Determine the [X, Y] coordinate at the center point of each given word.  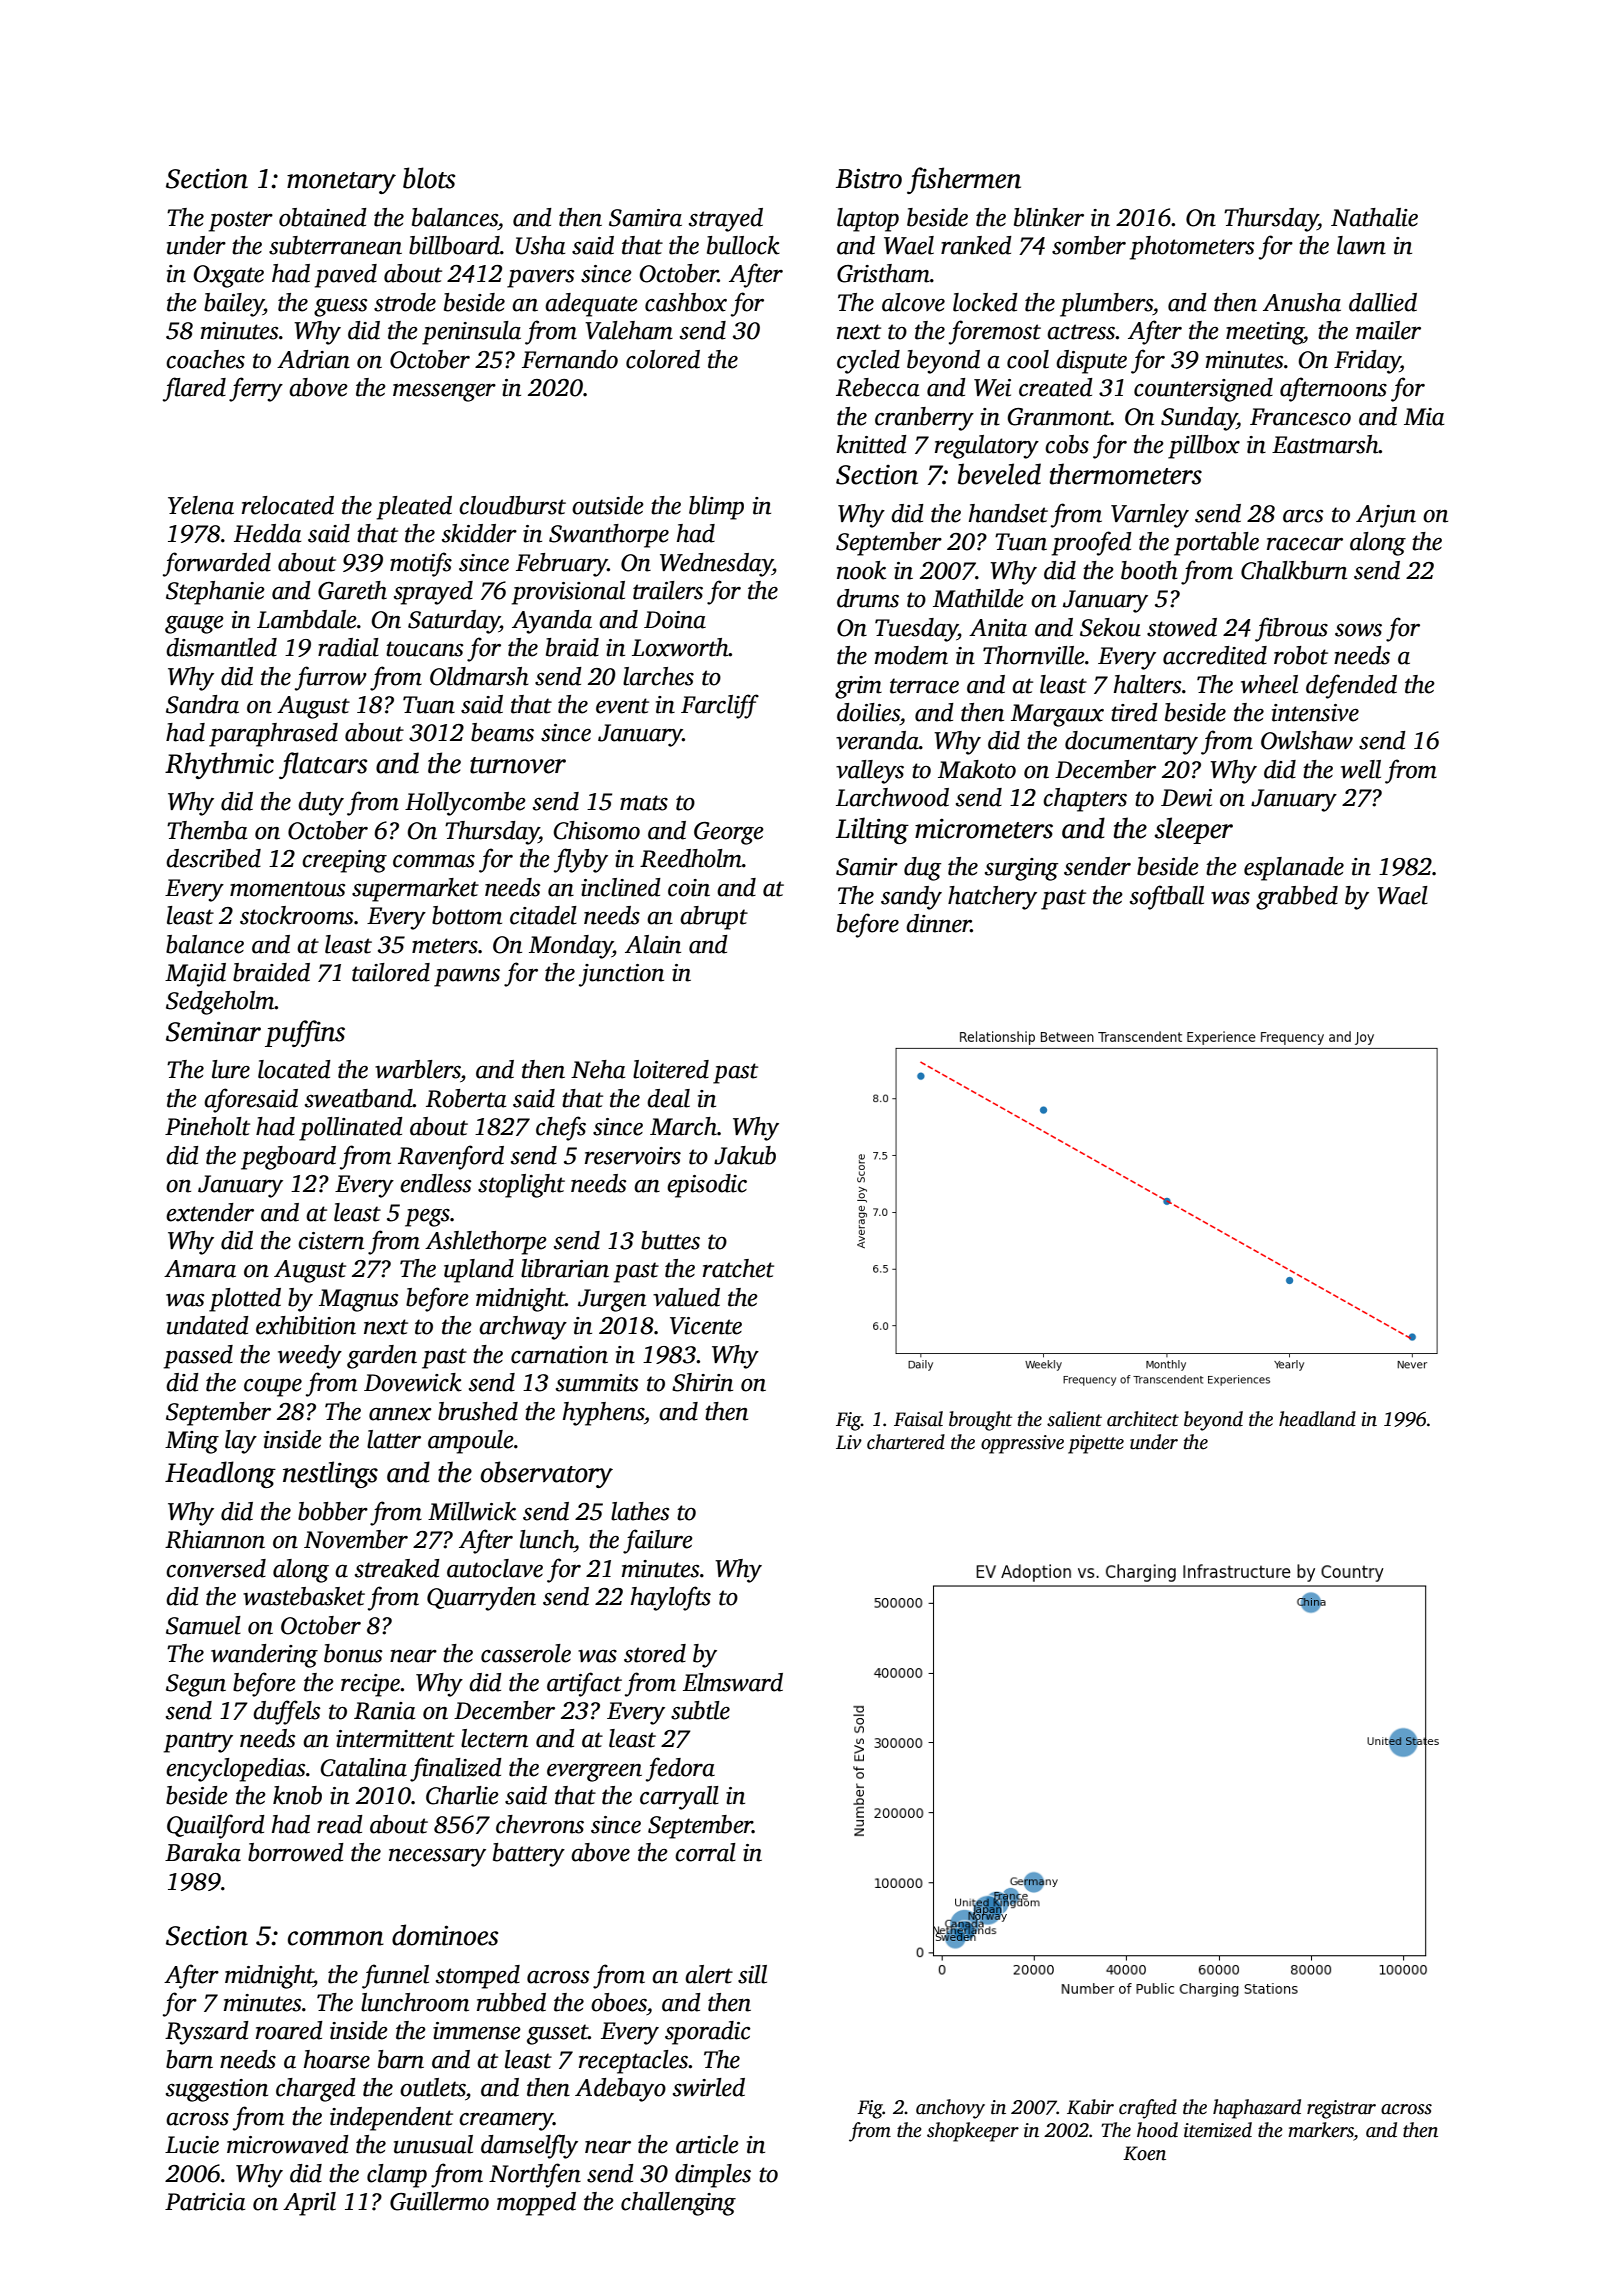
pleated [414, 508]
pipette [1096, 1444]
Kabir [1090, 2107]
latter [394, 1439]
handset [1008, 513]
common [336, 1938]
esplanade [1294, 869]
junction [621, 975]
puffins [305, 1033]
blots [429, 178]
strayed [726, 220]
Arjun [1386, 516]
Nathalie [1374, 217]
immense [477, 2031]
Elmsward [733, 1682]
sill [752, 1974]
